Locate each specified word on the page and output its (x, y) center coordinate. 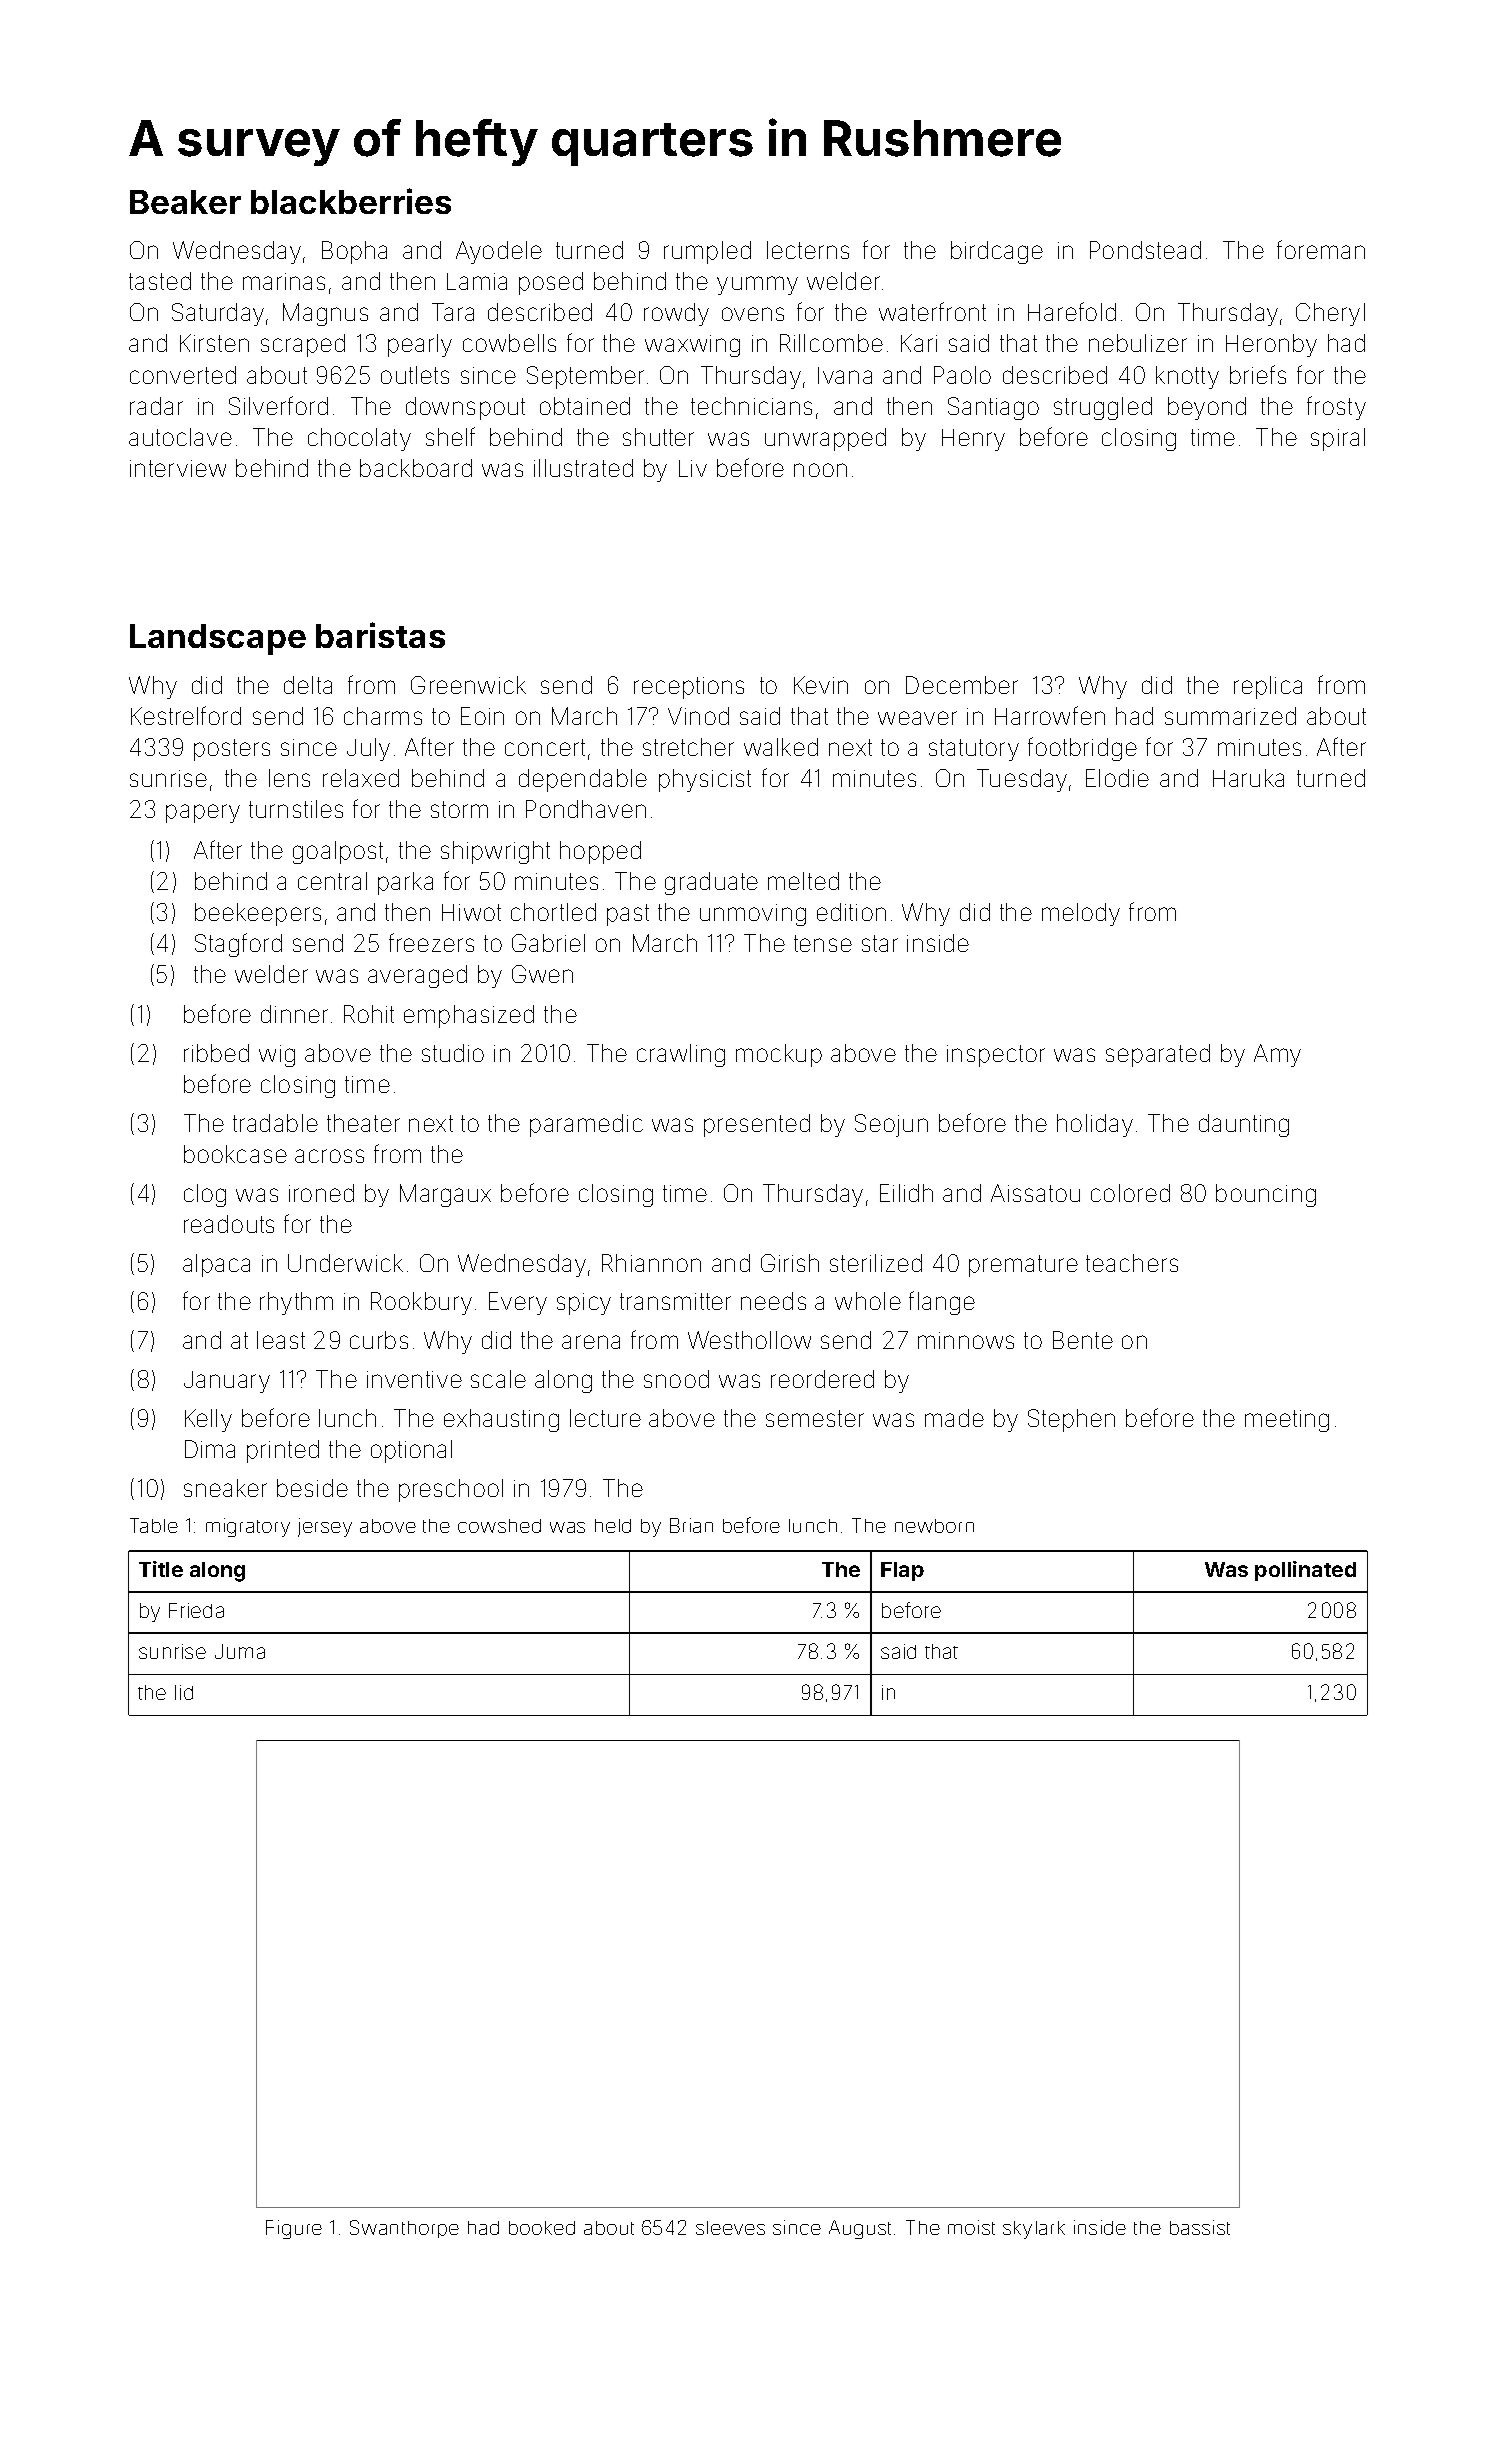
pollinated (1305, 1571)
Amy (1277, 1055)
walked (781, 747)
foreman (1321, 249)
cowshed (499, 1526)
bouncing (1266, 1195)
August (860, 2229)
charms (383, 716)
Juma (240, 1651)
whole (868, 1301)
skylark (1034, 2230)
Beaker (185, 202)
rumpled (707, 252)
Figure (294, 2229)
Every (518, 1303)
